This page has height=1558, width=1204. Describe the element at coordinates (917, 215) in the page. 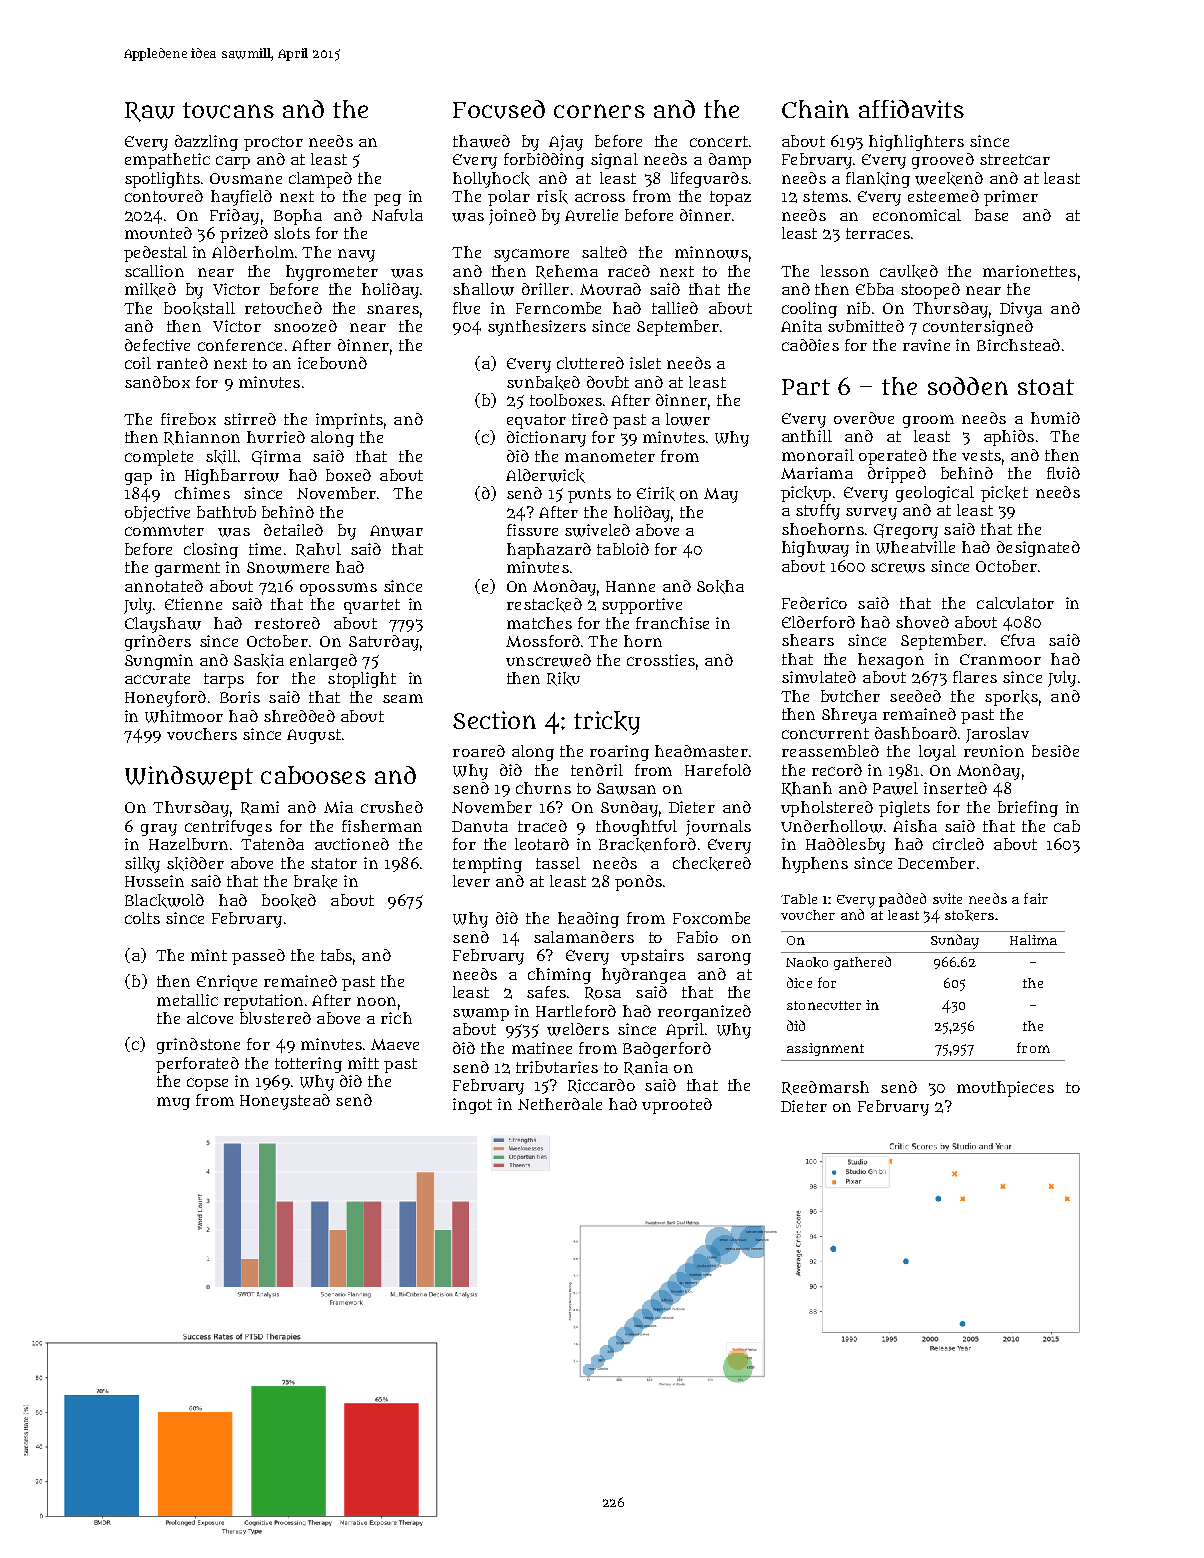

I see `economical` at that location.
